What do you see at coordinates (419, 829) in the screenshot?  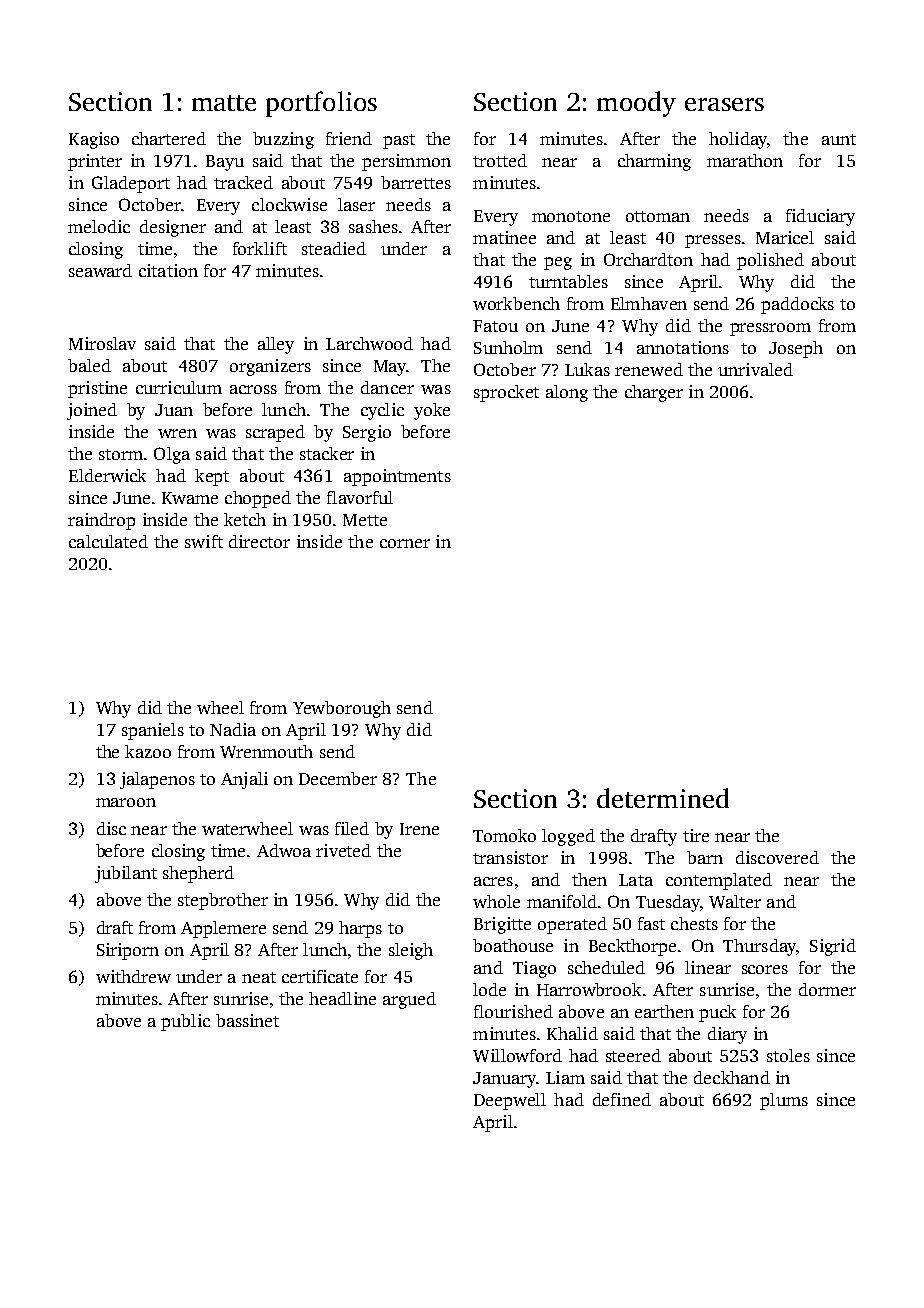 I see `Irene` at bounding box center [419, 829].
